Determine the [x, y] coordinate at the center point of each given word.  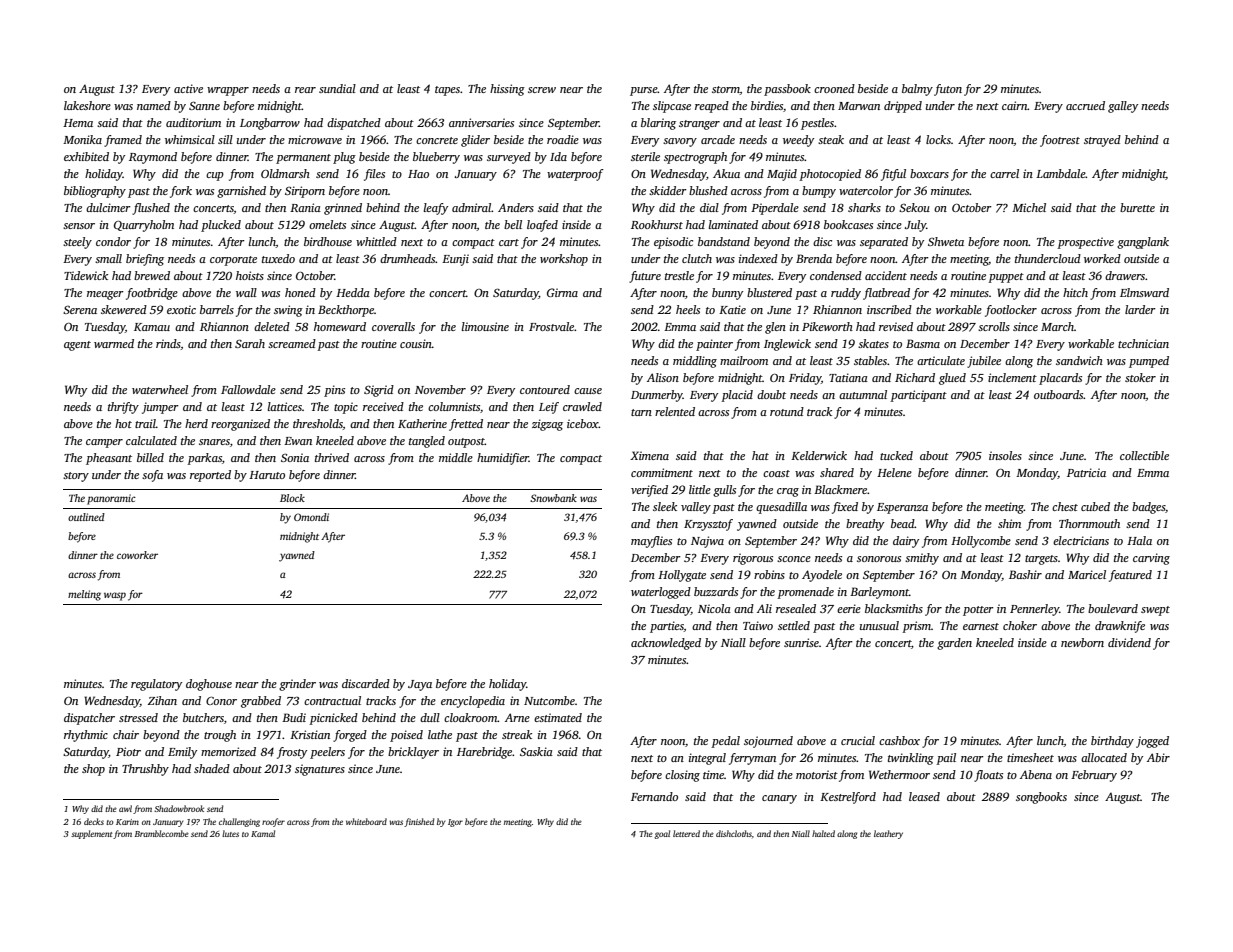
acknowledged [666, 644]
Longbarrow [270, 124]
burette [1137, 207]
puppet [1006, 278]
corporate [233, 261]
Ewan [298, 441]
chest [1065, 506]
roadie [563, 139]
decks [94, 821]
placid [737, 396]
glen [775, 328]
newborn [1082, 642]
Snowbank [553, 498]
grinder [297, 685]
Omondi [311, 517]
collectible [1144, 455]
